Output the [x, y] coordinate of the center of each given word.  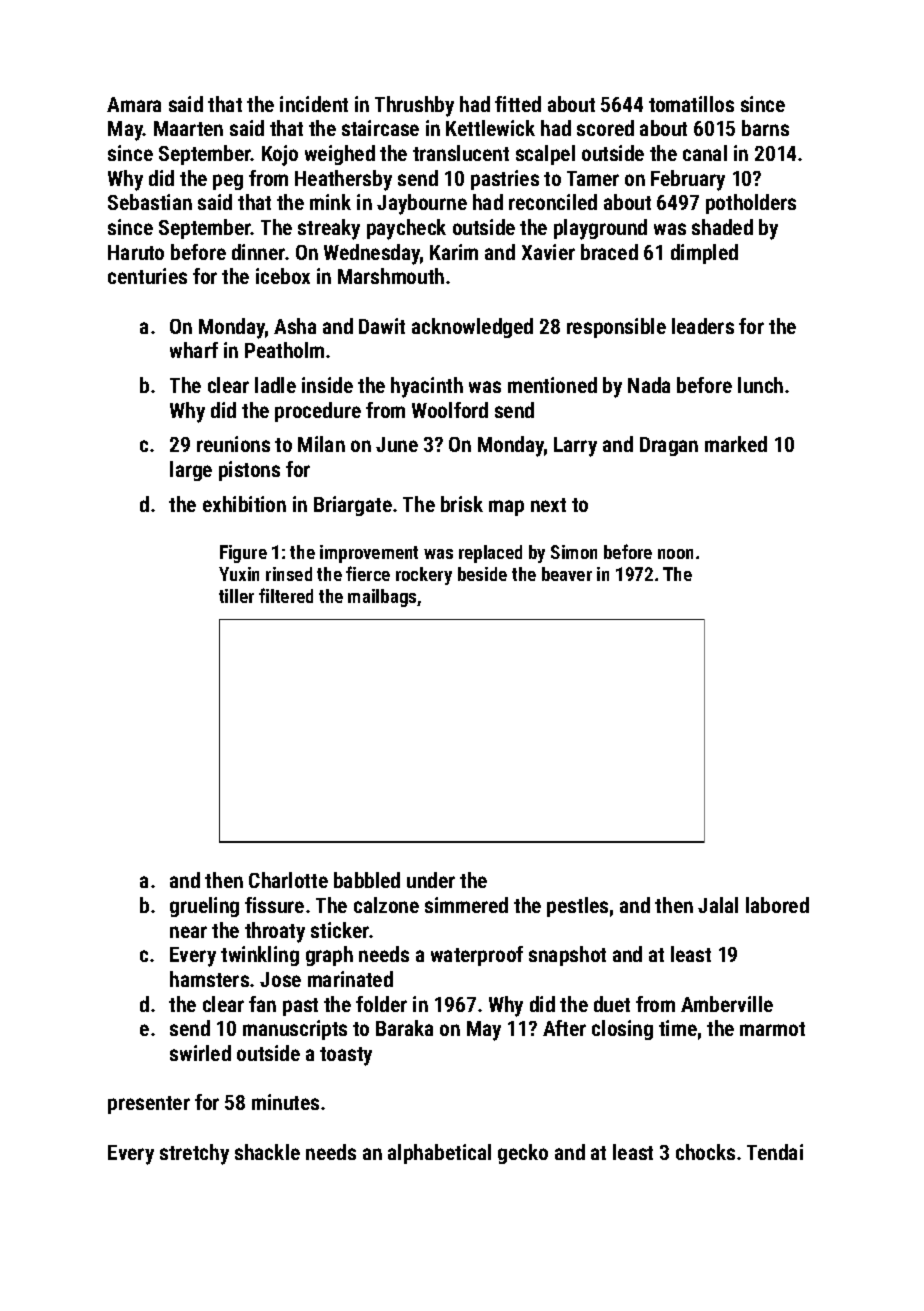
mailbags [382, 598]
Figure [243, 554]
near [188, 932]
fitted [518, 104]
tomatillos [691, 104]
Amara [134, 104]
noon [675, 554]
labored [777, 905]
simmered [466, 905]
